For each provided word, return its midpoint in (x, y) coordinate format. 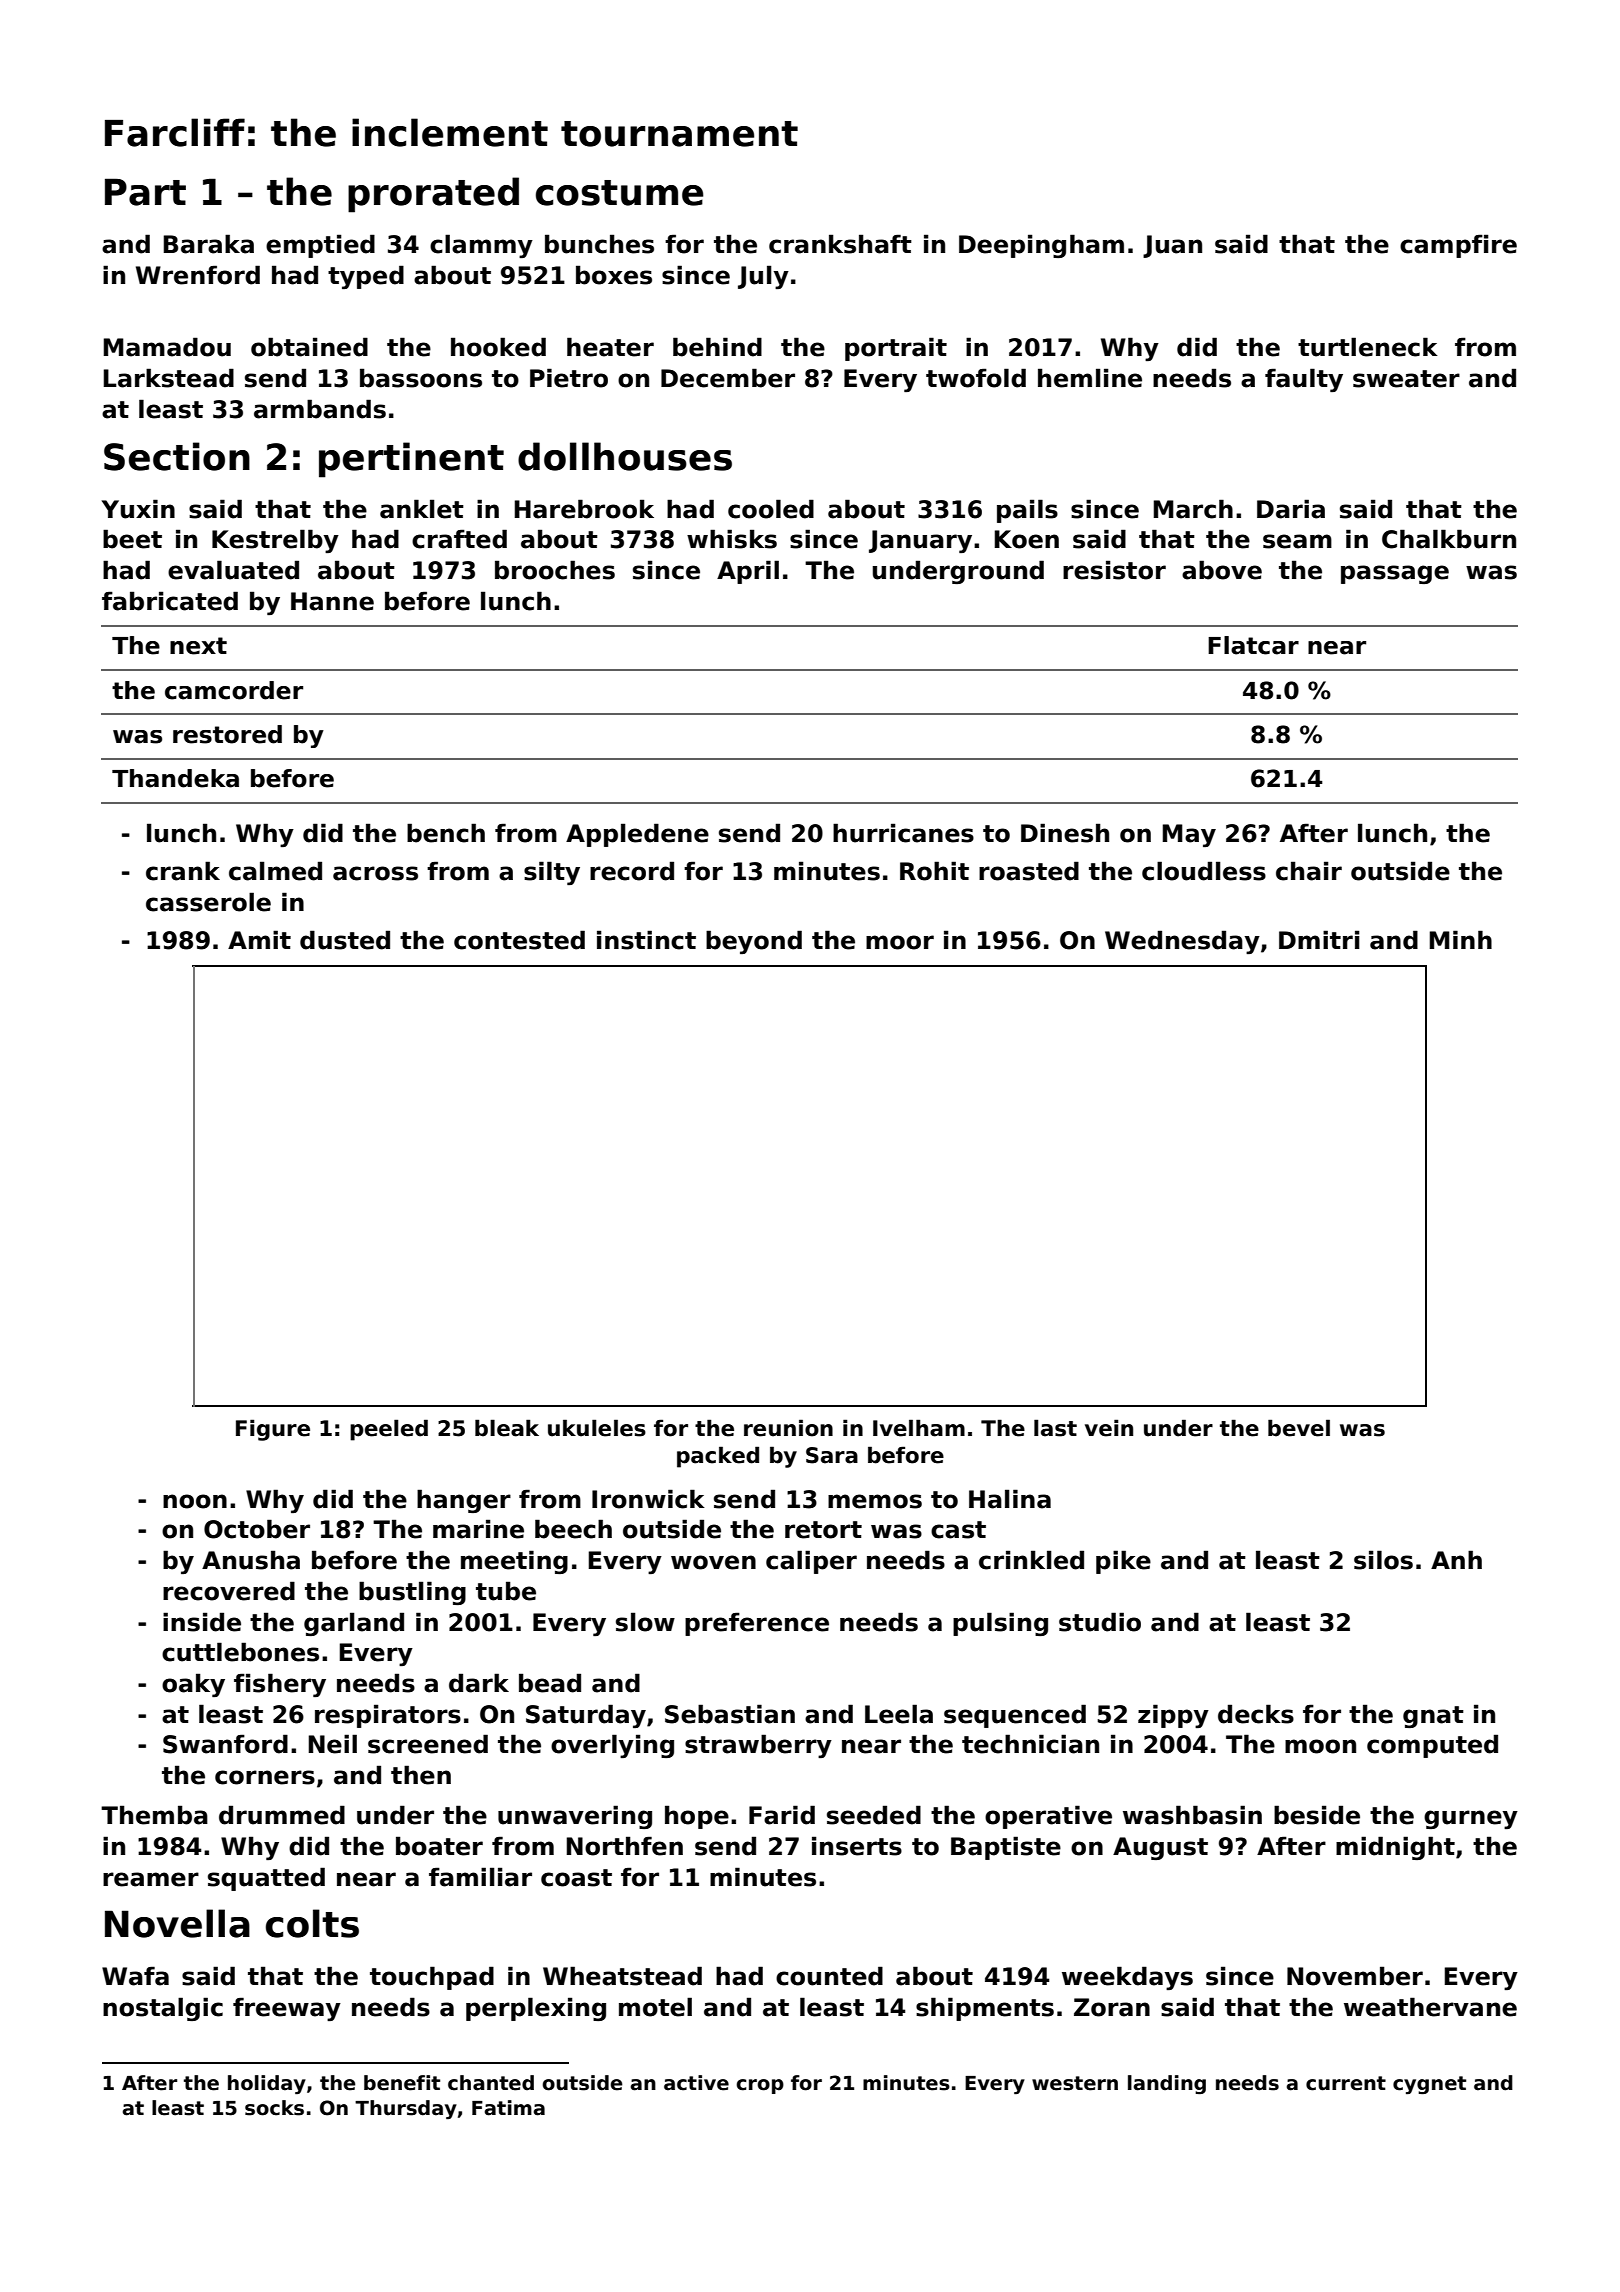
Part (145, 192)
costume (620, 193)
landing (1167, 2084)
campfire (1458, 246)
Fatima (508, 2108)
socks (274, 2108)
